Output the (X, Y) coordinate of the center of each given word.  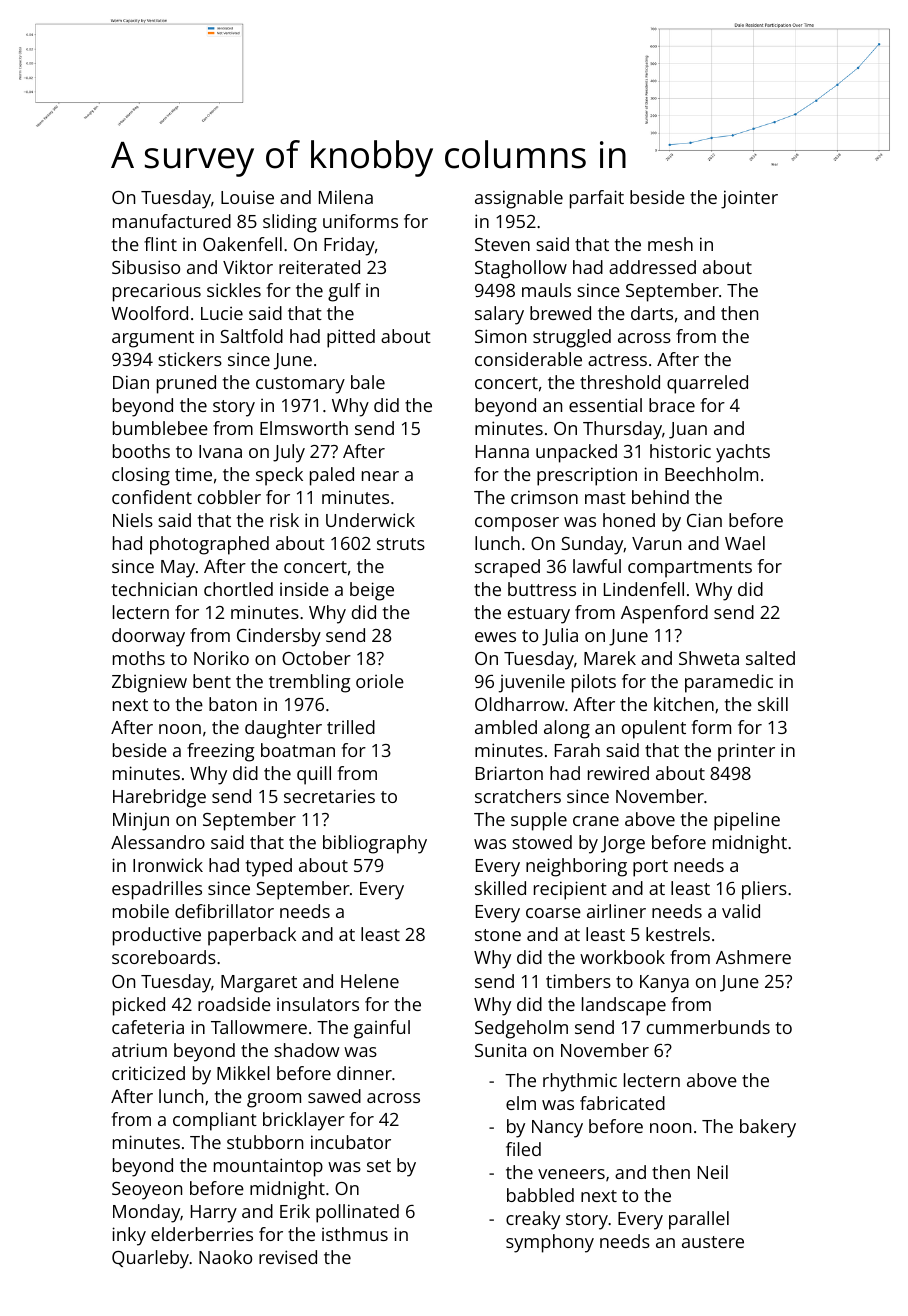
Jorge (623, 845)
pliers (764, 890)
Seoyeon (147, 1191)
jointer (749, 199)
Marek (610, 658)
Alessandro (158, 842)
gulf (344, 292)
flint (160, 244)
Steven (502, 244)
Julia (560, 637)
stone (498, 935)
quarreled (707, 384)
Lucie (222, 313)
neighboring (576, 867)
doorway (148, 637)
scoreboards (164, 957)
